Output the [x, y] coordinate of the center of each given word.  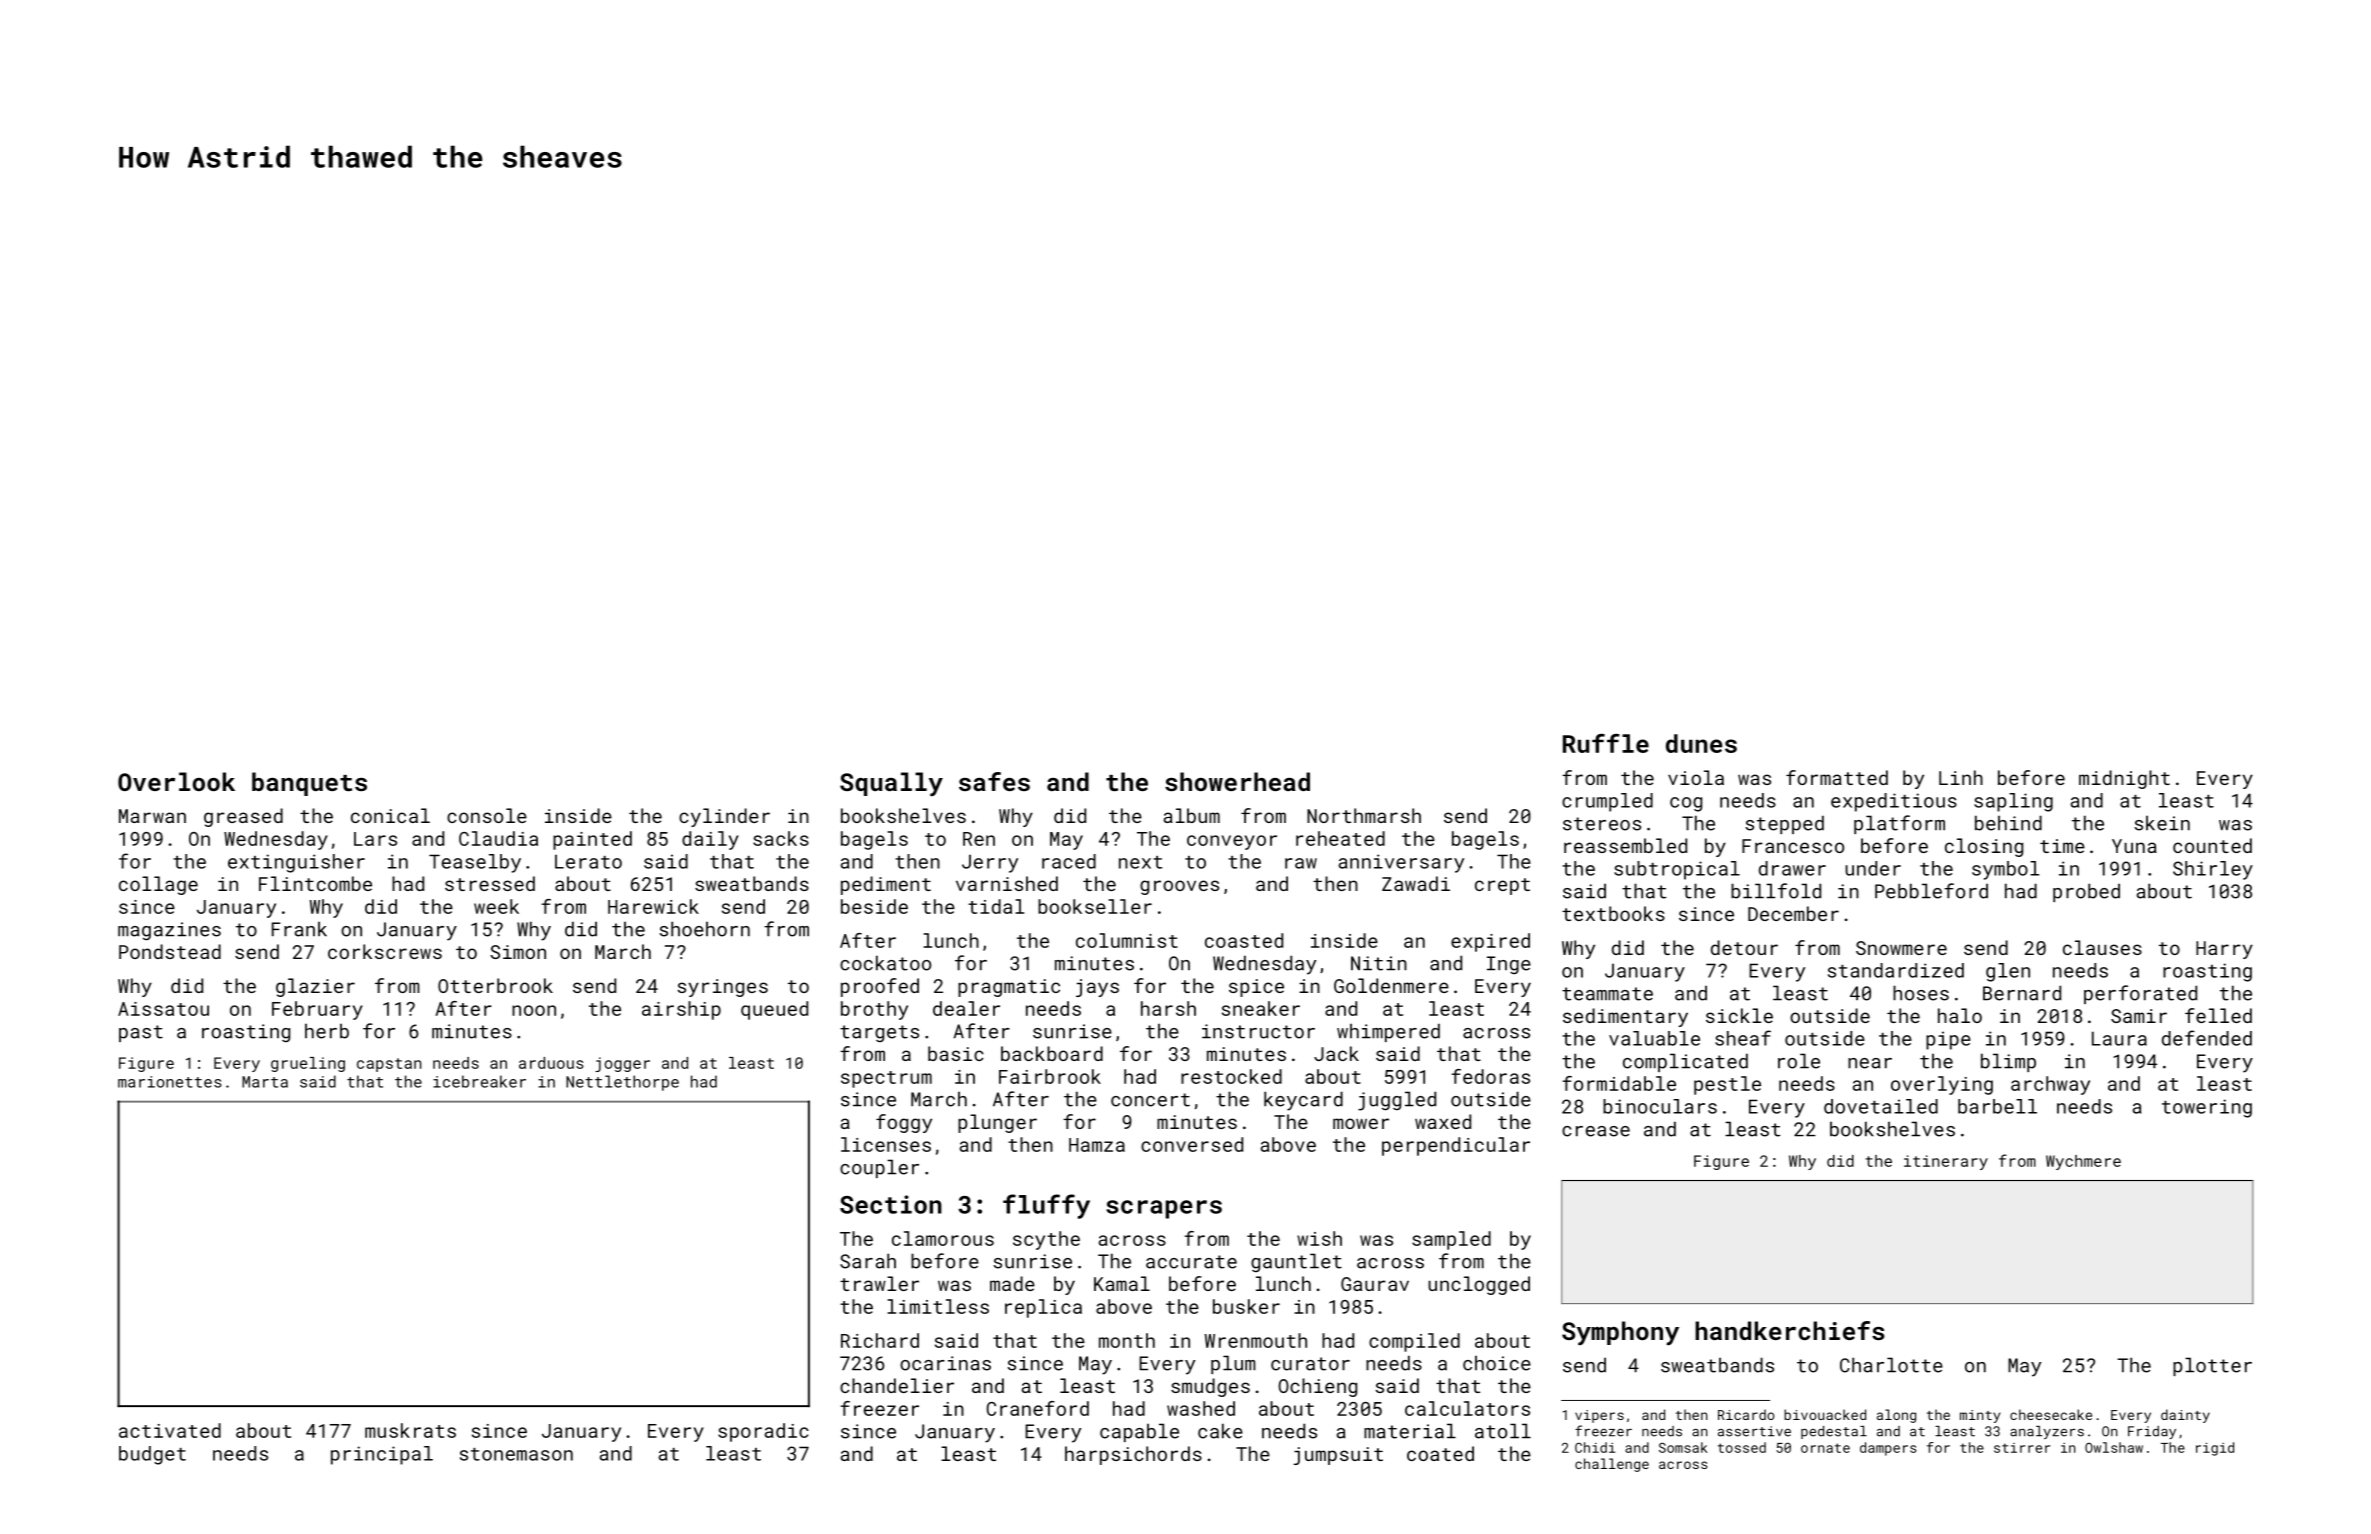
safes [994, 781]
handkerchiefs [1790, 1330]
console [487, 815]
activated [170, 1430]
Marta [265, 1082]
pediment [886, 885]
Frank [299, 929]
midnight [2124, 779]
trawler [879, 1283]
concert [1150, 1100]
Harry [2224, 950]
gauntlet [1296, 1262]
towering [2207, 1108]
